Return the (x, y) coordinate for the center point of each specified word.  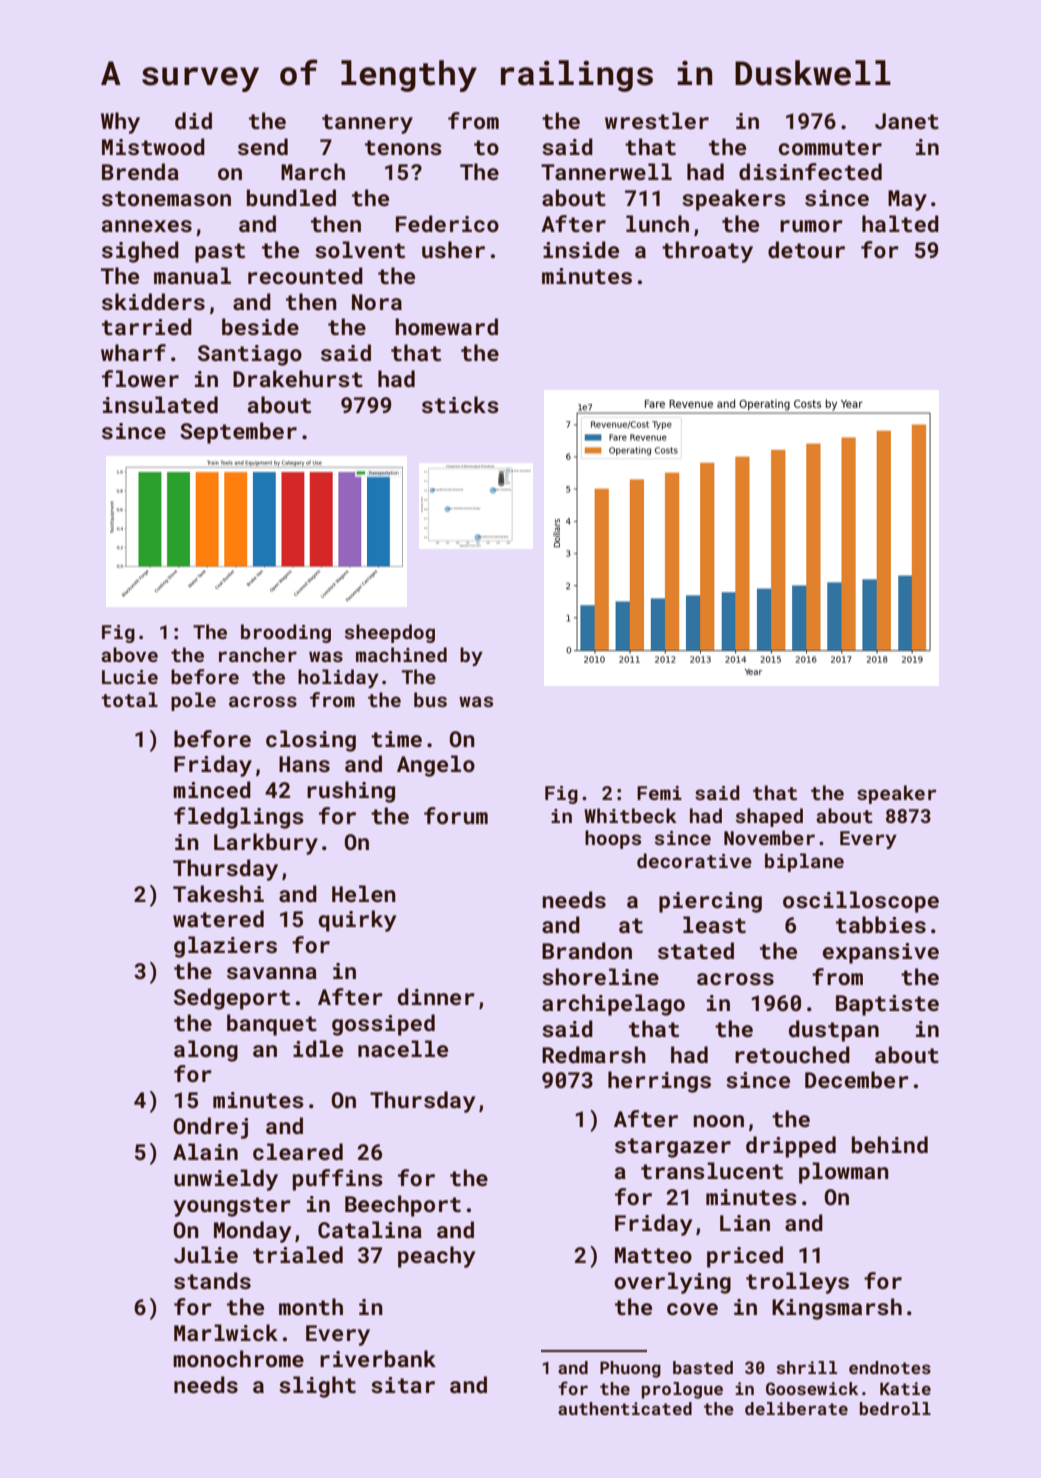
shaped (769, 817)
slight (317, 1387)
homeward (446, 326)
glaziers (225, 947)
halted (900, 223)
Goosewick (812, 1388)
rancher (258, 654)
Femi (659, 793)
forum (456, 815)
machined (401, 654)
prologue (682, 1390)
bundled (291, 197)
